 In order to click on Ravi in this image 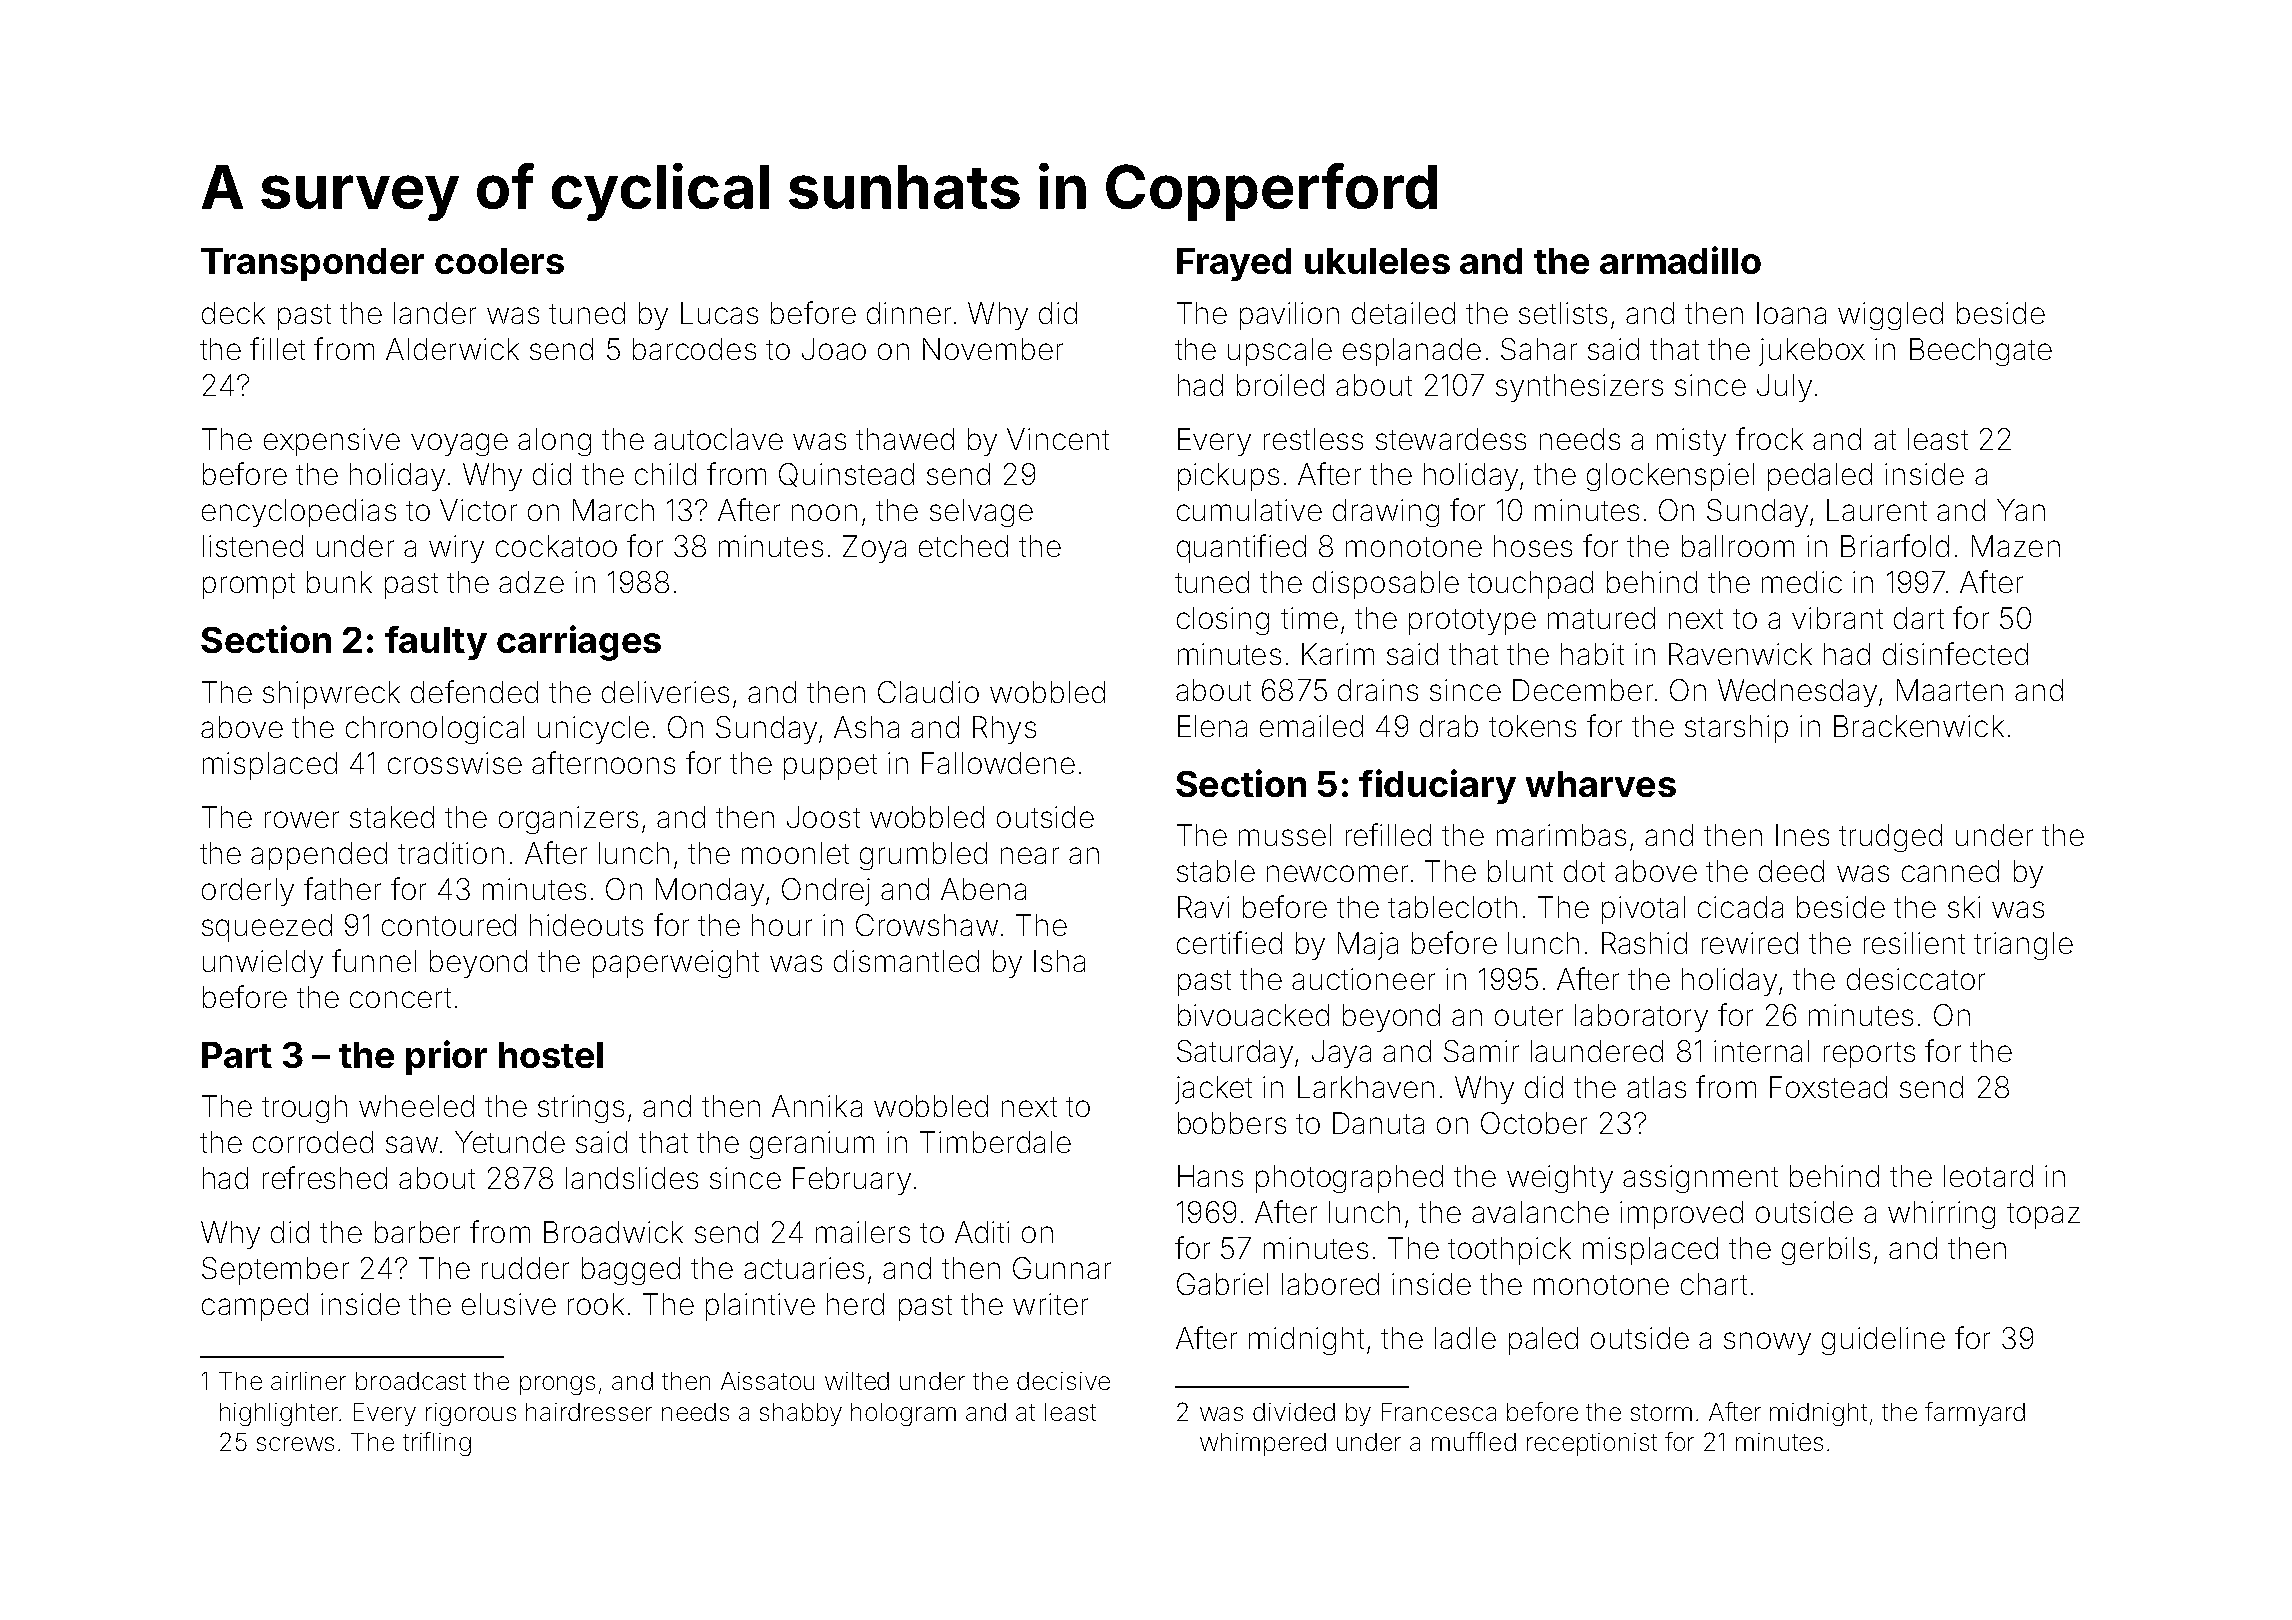, I will do `click(1203, 907)`.
